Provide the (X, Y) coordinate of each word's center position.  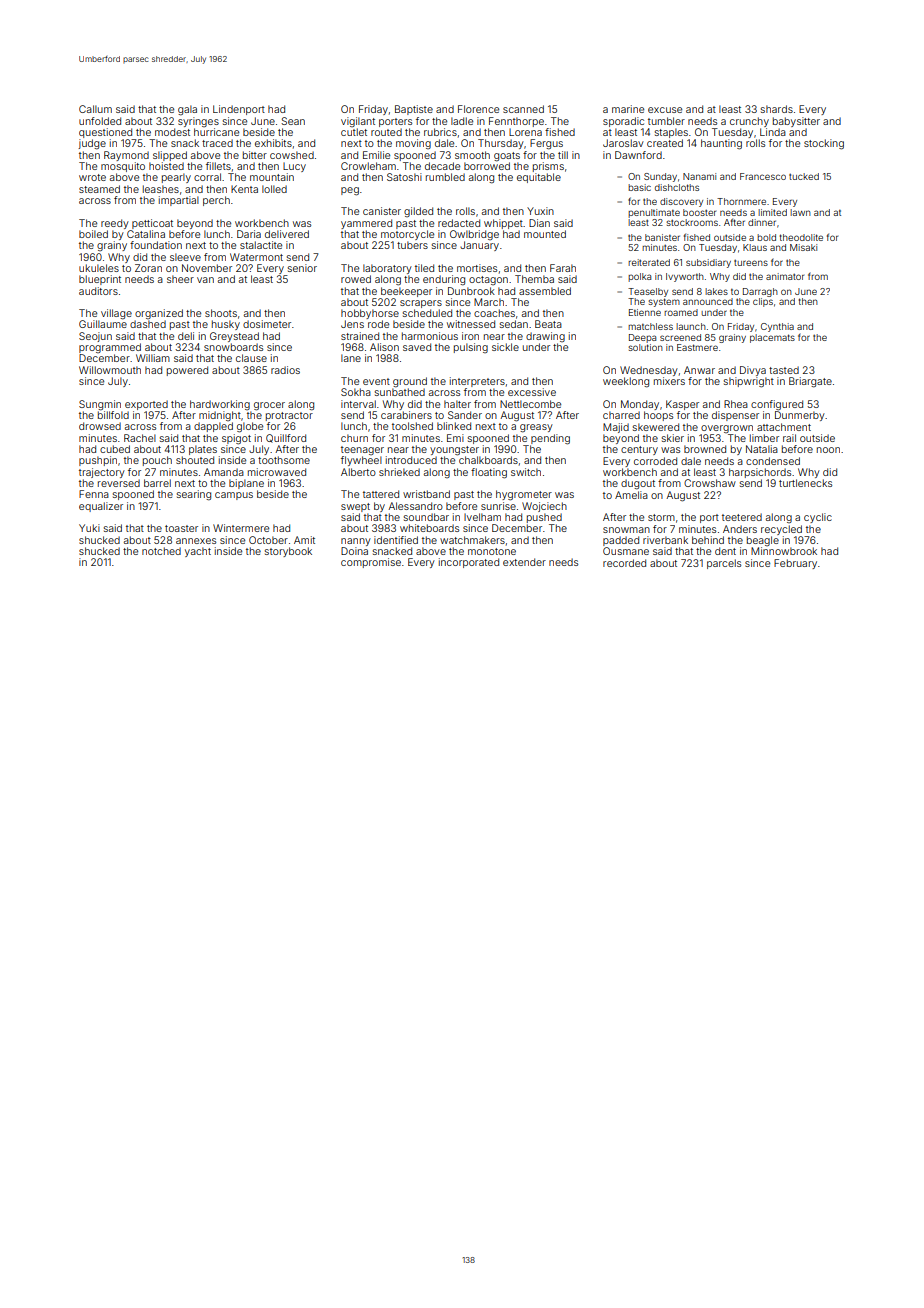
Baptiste (414, 110)
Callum (95, 109)
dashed (148, 324)
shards (777, 109)
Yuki (89, 528)
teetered (742, 517)
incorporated (469, 563)
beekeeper (406, 292)
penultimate (654, 213)
